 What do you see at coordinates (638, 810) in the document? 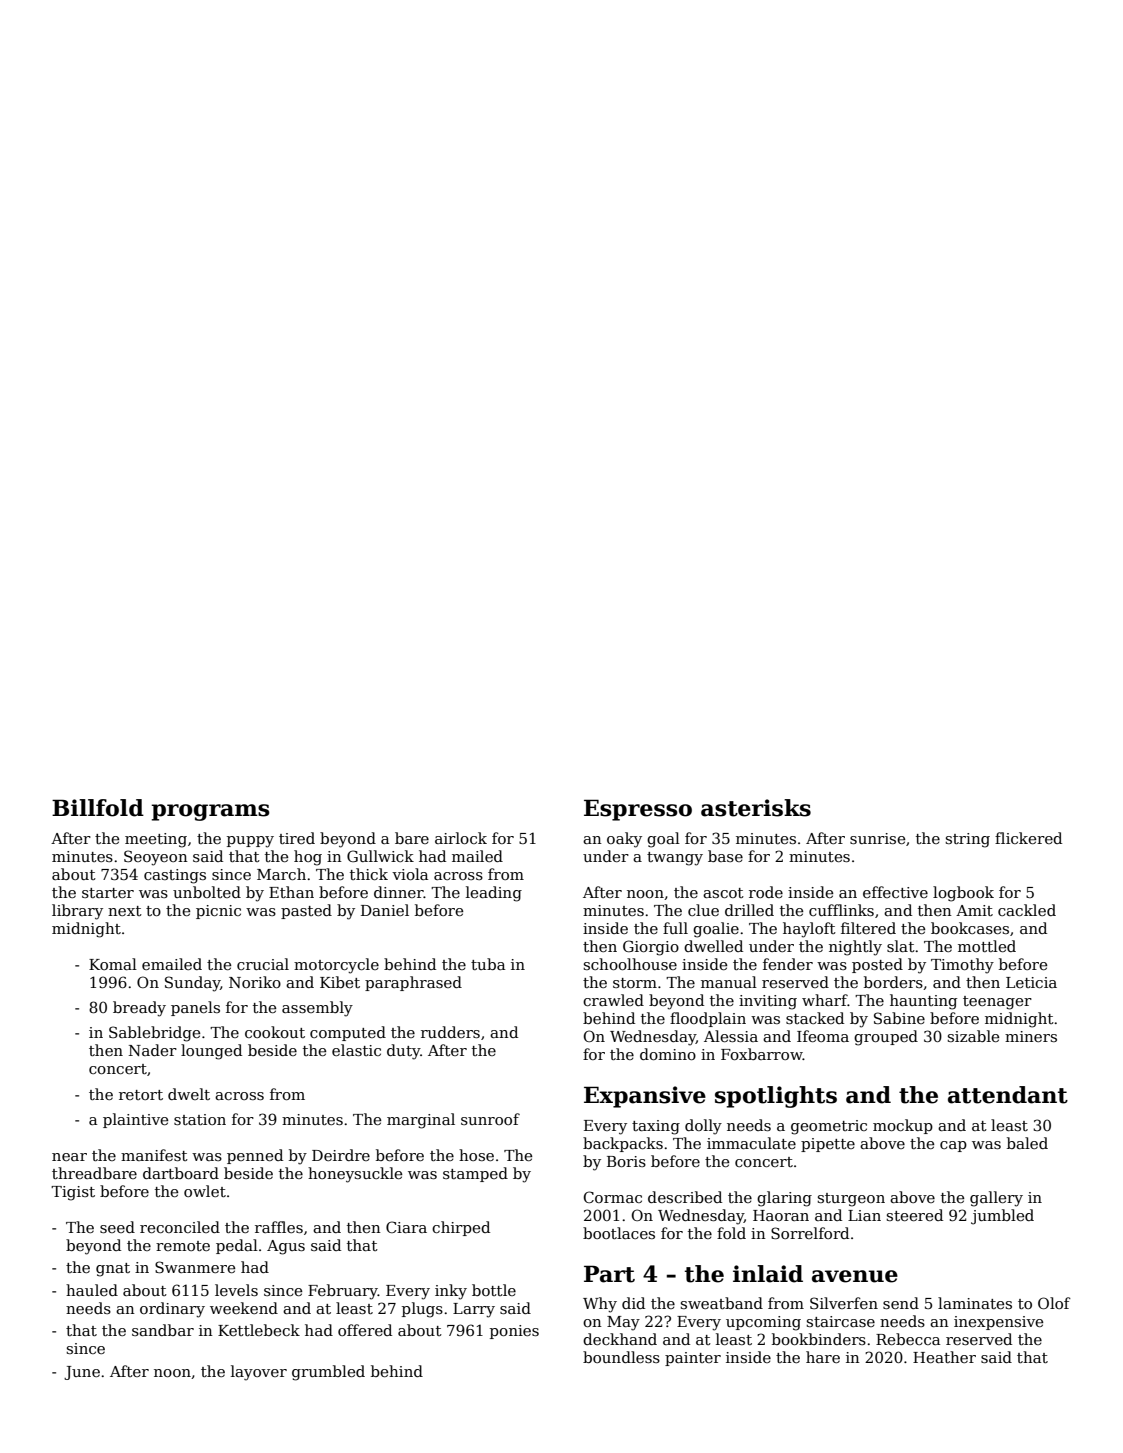
I see `Espresso` at bounding box center [638, 810].
